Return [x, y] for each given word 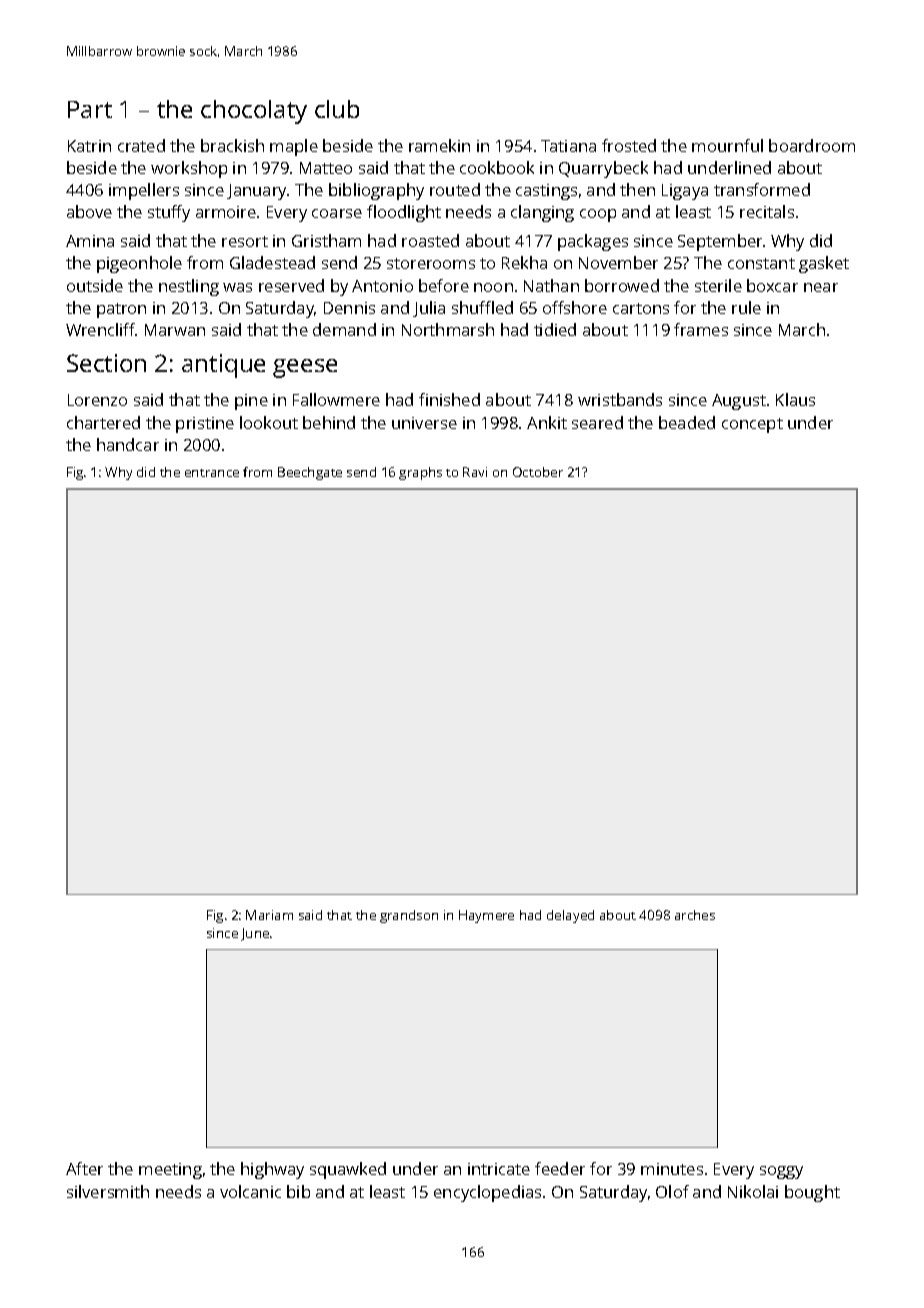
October [538, 472]
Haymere [486, 916]
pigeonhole [139, 264]
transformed [762, 189]
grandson [409, 916]
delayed [570, 916]
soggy [781, 1172]
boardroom [812, 145]
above [89, 211]
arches [695, 915]
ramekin [439, 145]
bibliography [376, 191]
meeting [170, 1171]
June [255, 934]
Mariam [269, 915]
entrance [212, 473]
